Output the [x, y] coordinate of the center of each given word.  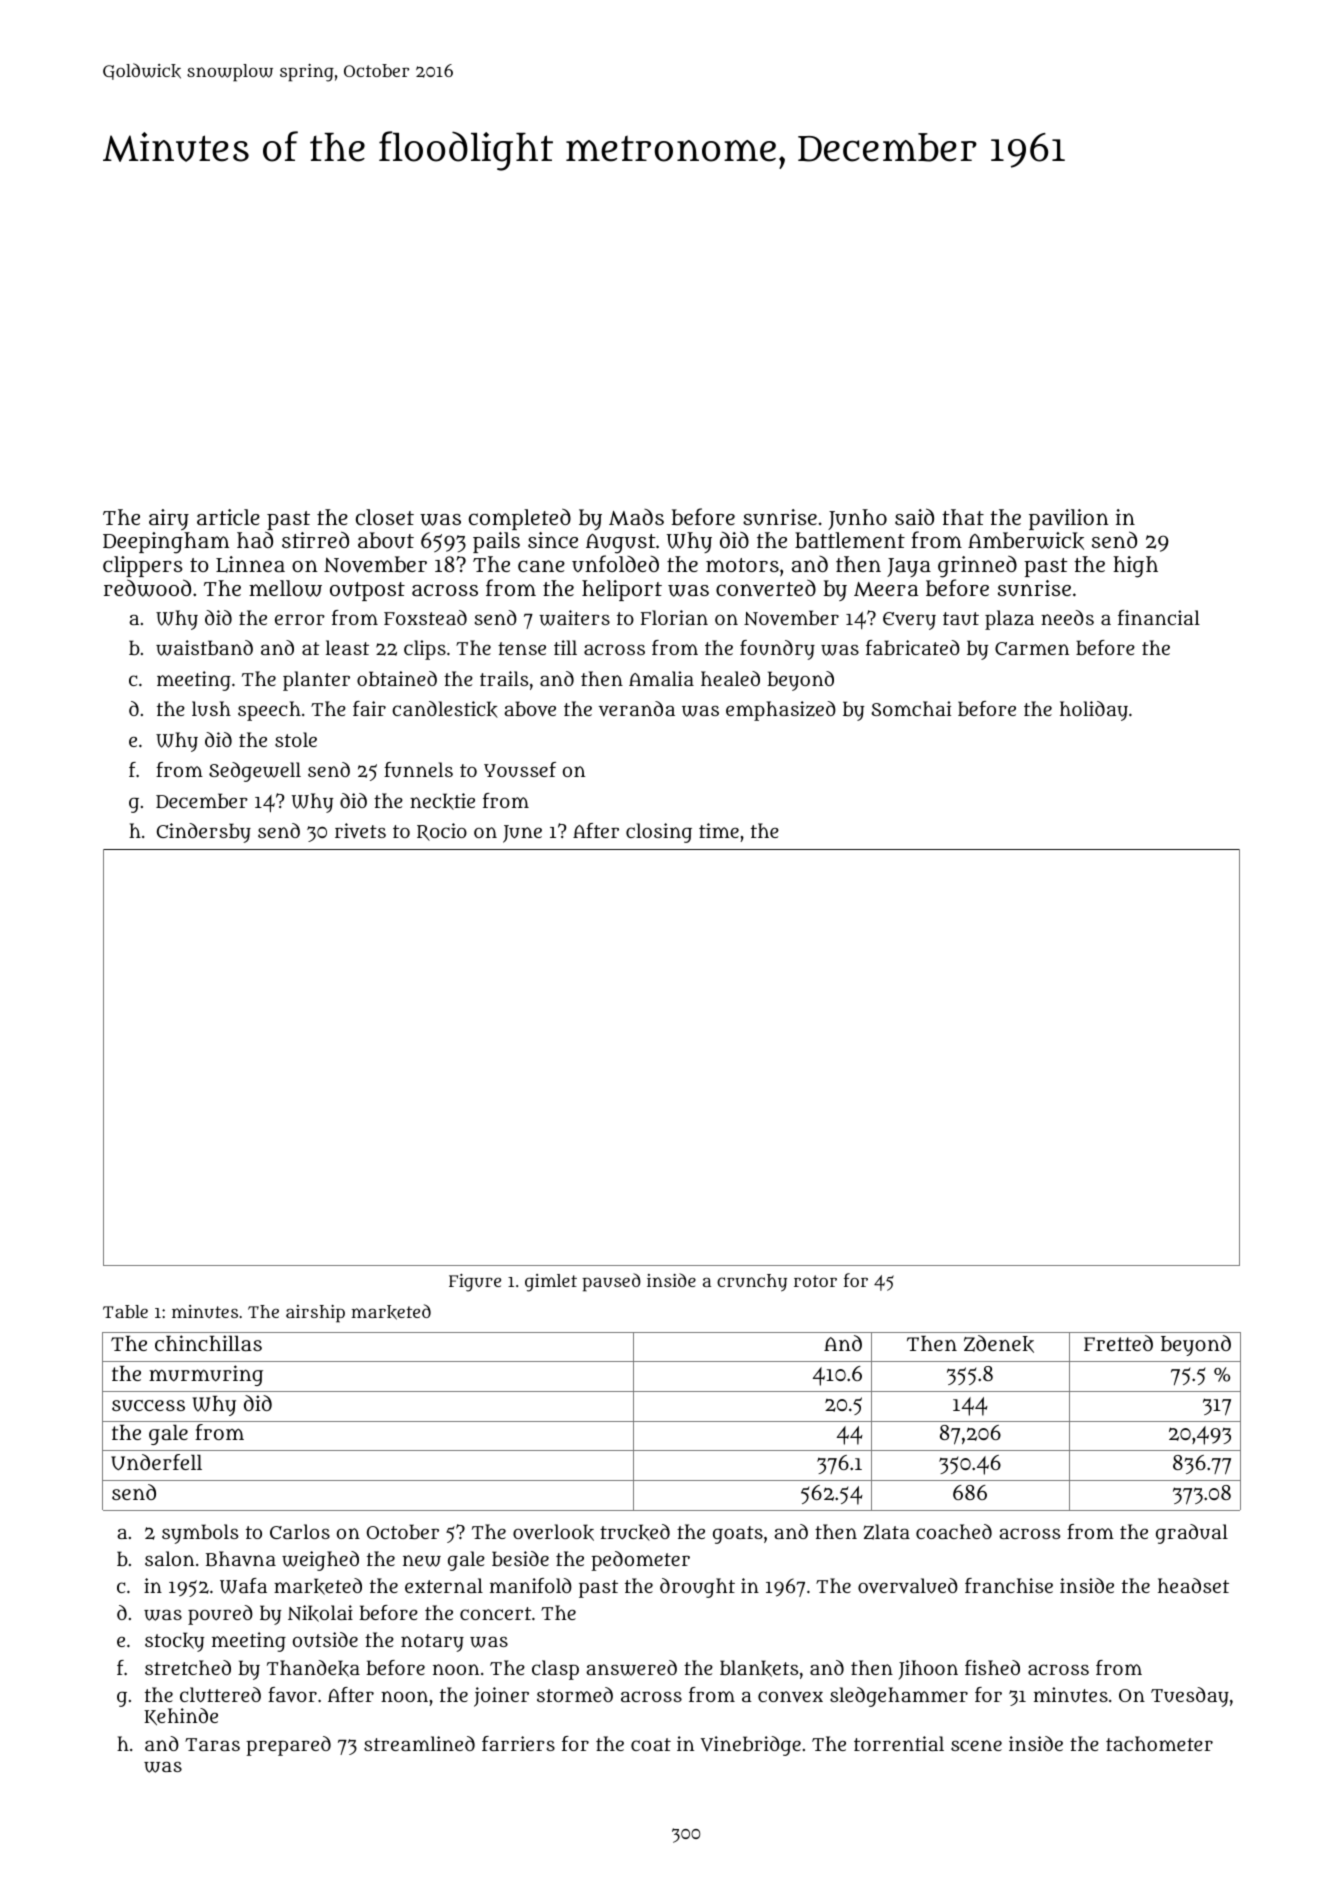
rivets [360, 831]
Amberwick [1026, 541]
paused [611, 1282]
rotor [815, 1281]
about [386, 540]
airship [315, 1314]
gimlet [551, 1283]
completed [520, 519]
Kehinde [181, 1716]
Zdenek [999, 1344]
